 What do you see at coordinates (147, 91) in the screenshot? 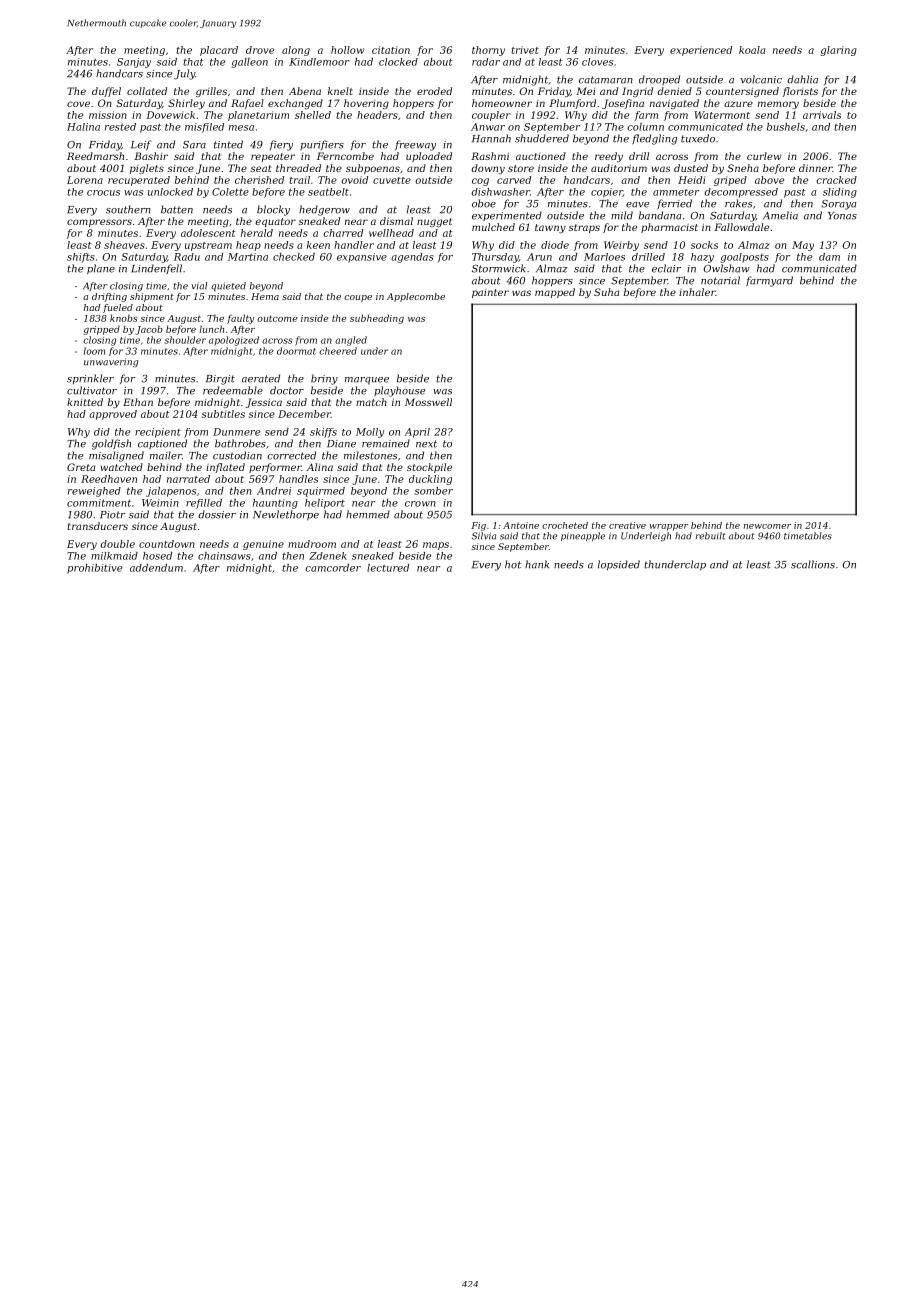
I see `collated` at bounding box center [147, 91].
